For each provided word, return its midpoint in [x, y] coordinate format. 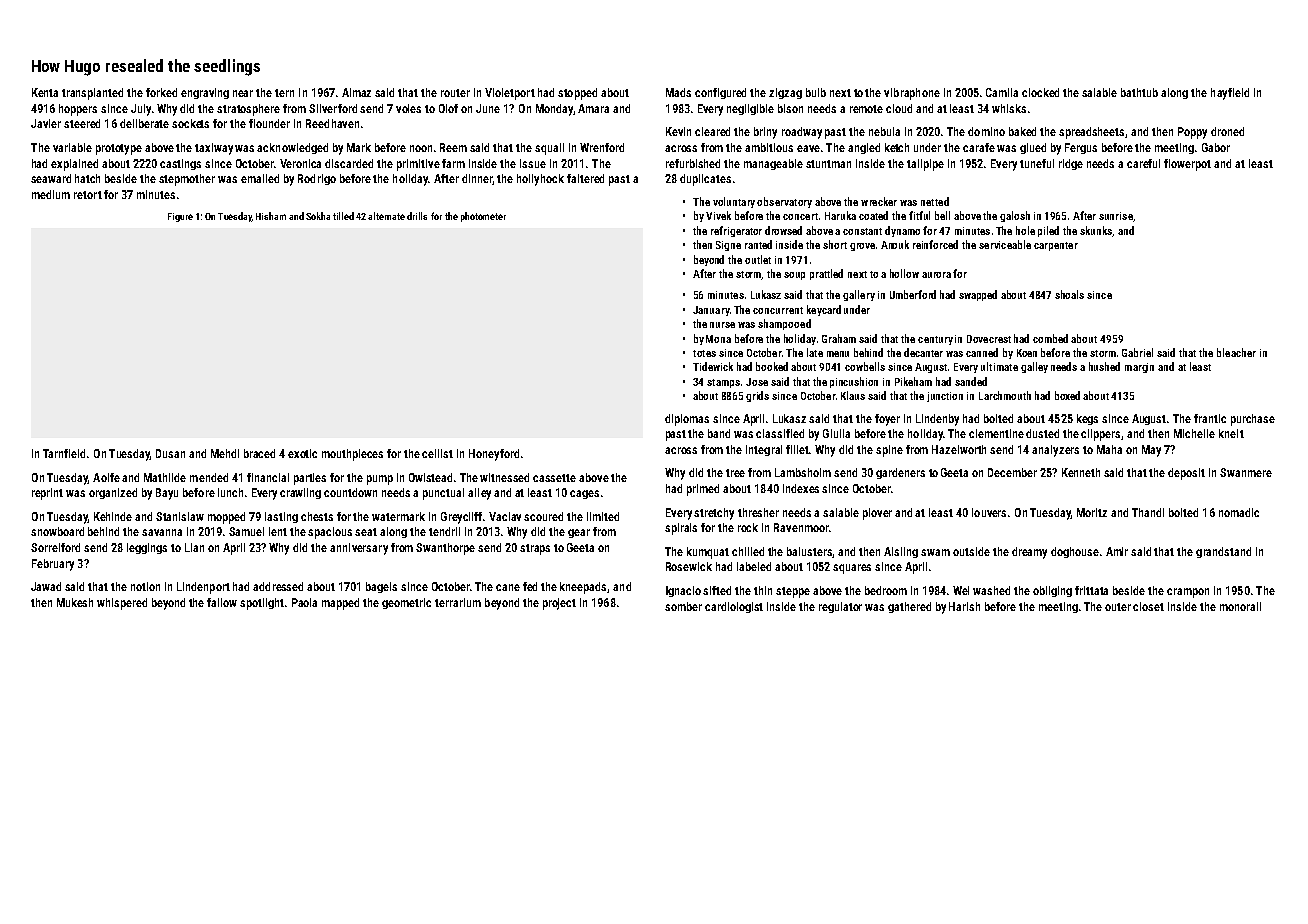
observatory [784, 202]
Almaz [356, 92]
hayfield [1230, 94]
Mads [678, 92]
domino [986, 131]
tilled [343, 216]
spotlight [262, 604]
